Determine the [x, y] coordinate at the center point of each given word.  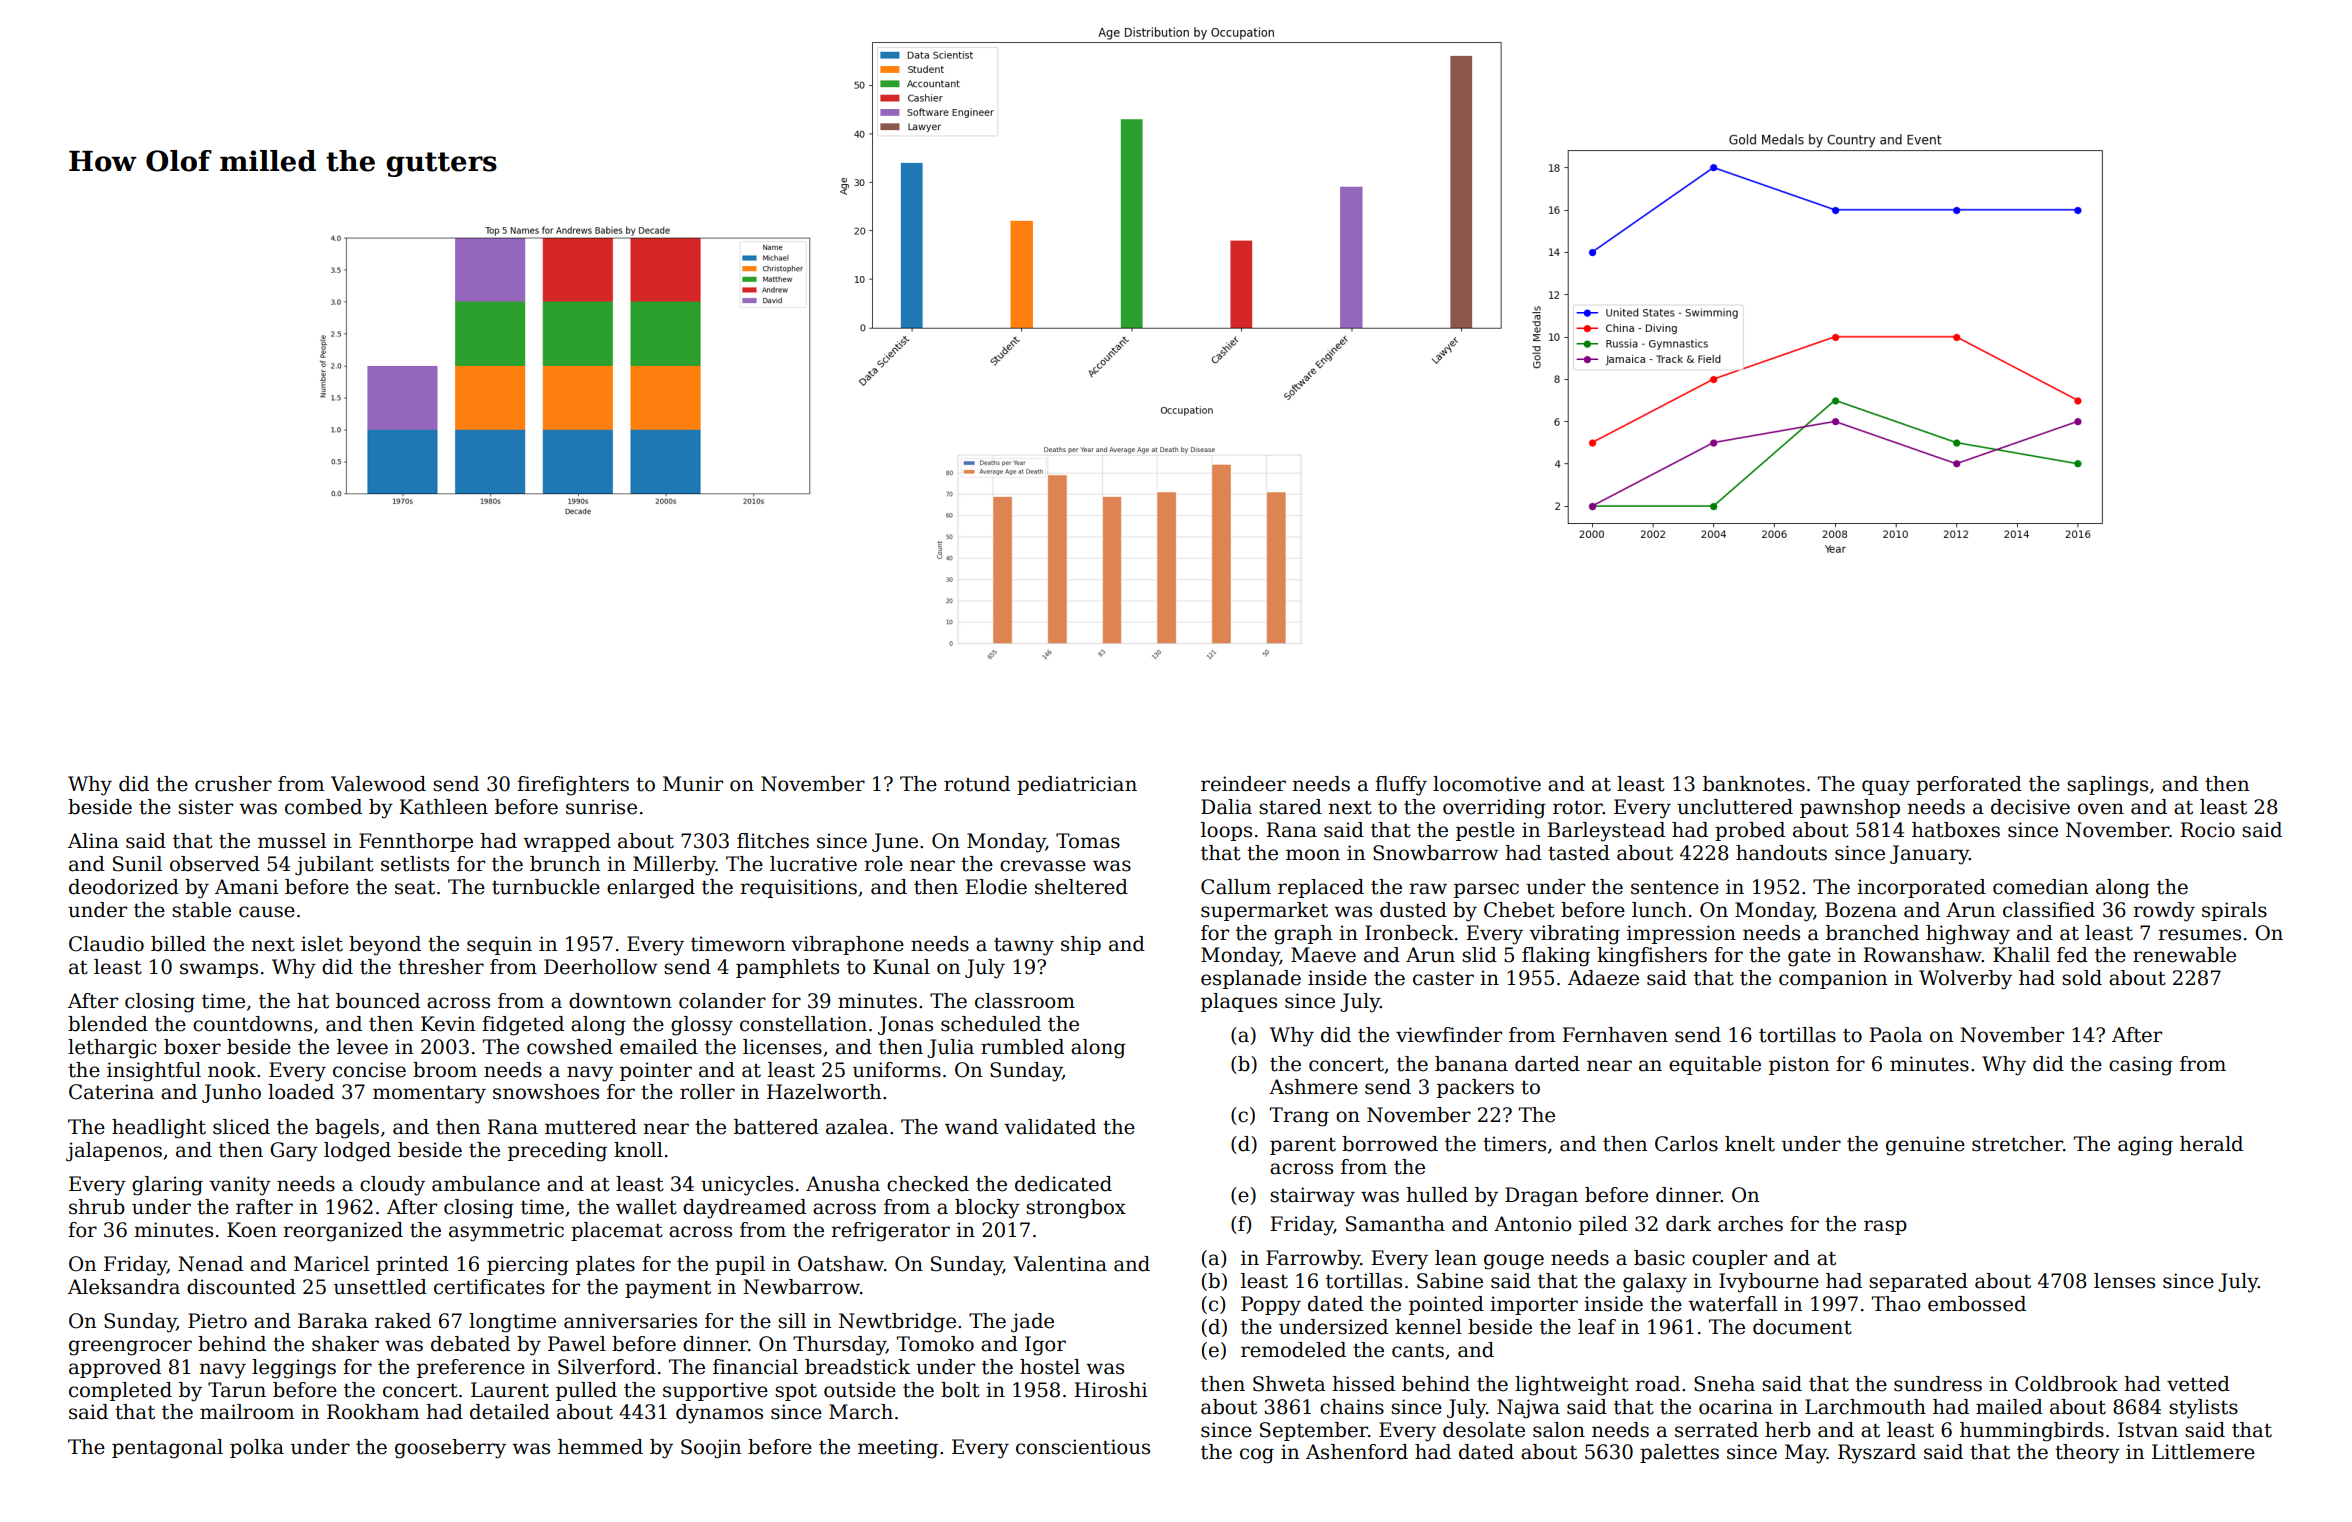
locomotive [1487, 784]
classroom [1025, 1001]
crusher [233, 784]
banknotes [1754, 784]
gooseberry [450, 1449]
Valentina [1060, 1264]
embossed [1977, 1304]
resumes [2199, 935]
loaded [301, 1092]
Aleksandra [124, 1287]
